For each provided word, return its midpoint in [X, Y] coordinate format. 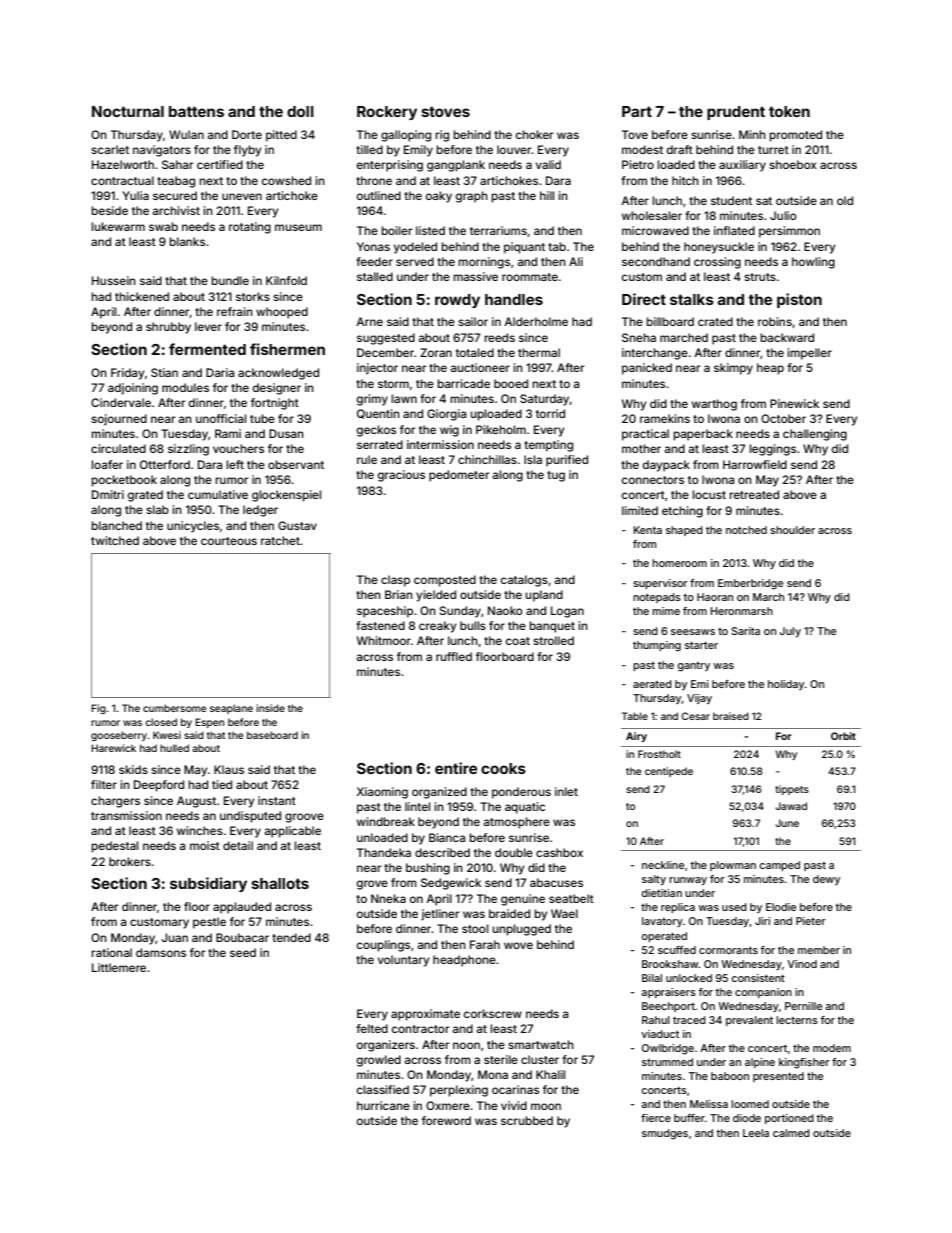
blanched [116, 525]
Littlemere [119, 967]
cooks [503, 768]
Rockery [387, 113]
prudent [736, 113]
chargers [115, 802]
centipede [669, 772]
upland [544, 596]
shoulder [792, 530]
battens [196, 111]
